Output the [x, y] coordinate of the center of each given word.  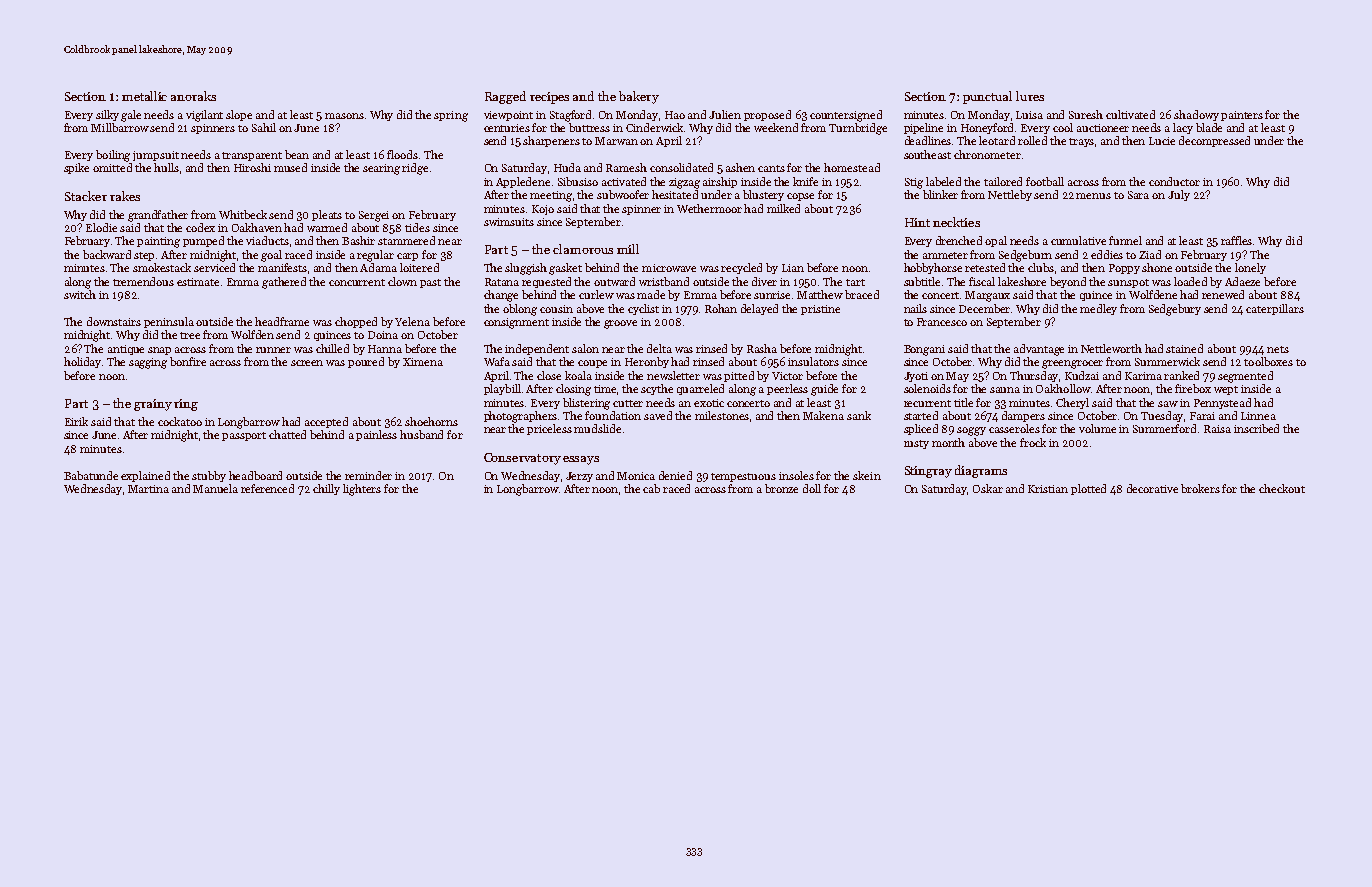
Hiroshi [252, 167]
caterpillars [1275, 309]
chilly [326, 489]
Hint [917, 222]
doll [812, 488]
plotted [1088, 489]
